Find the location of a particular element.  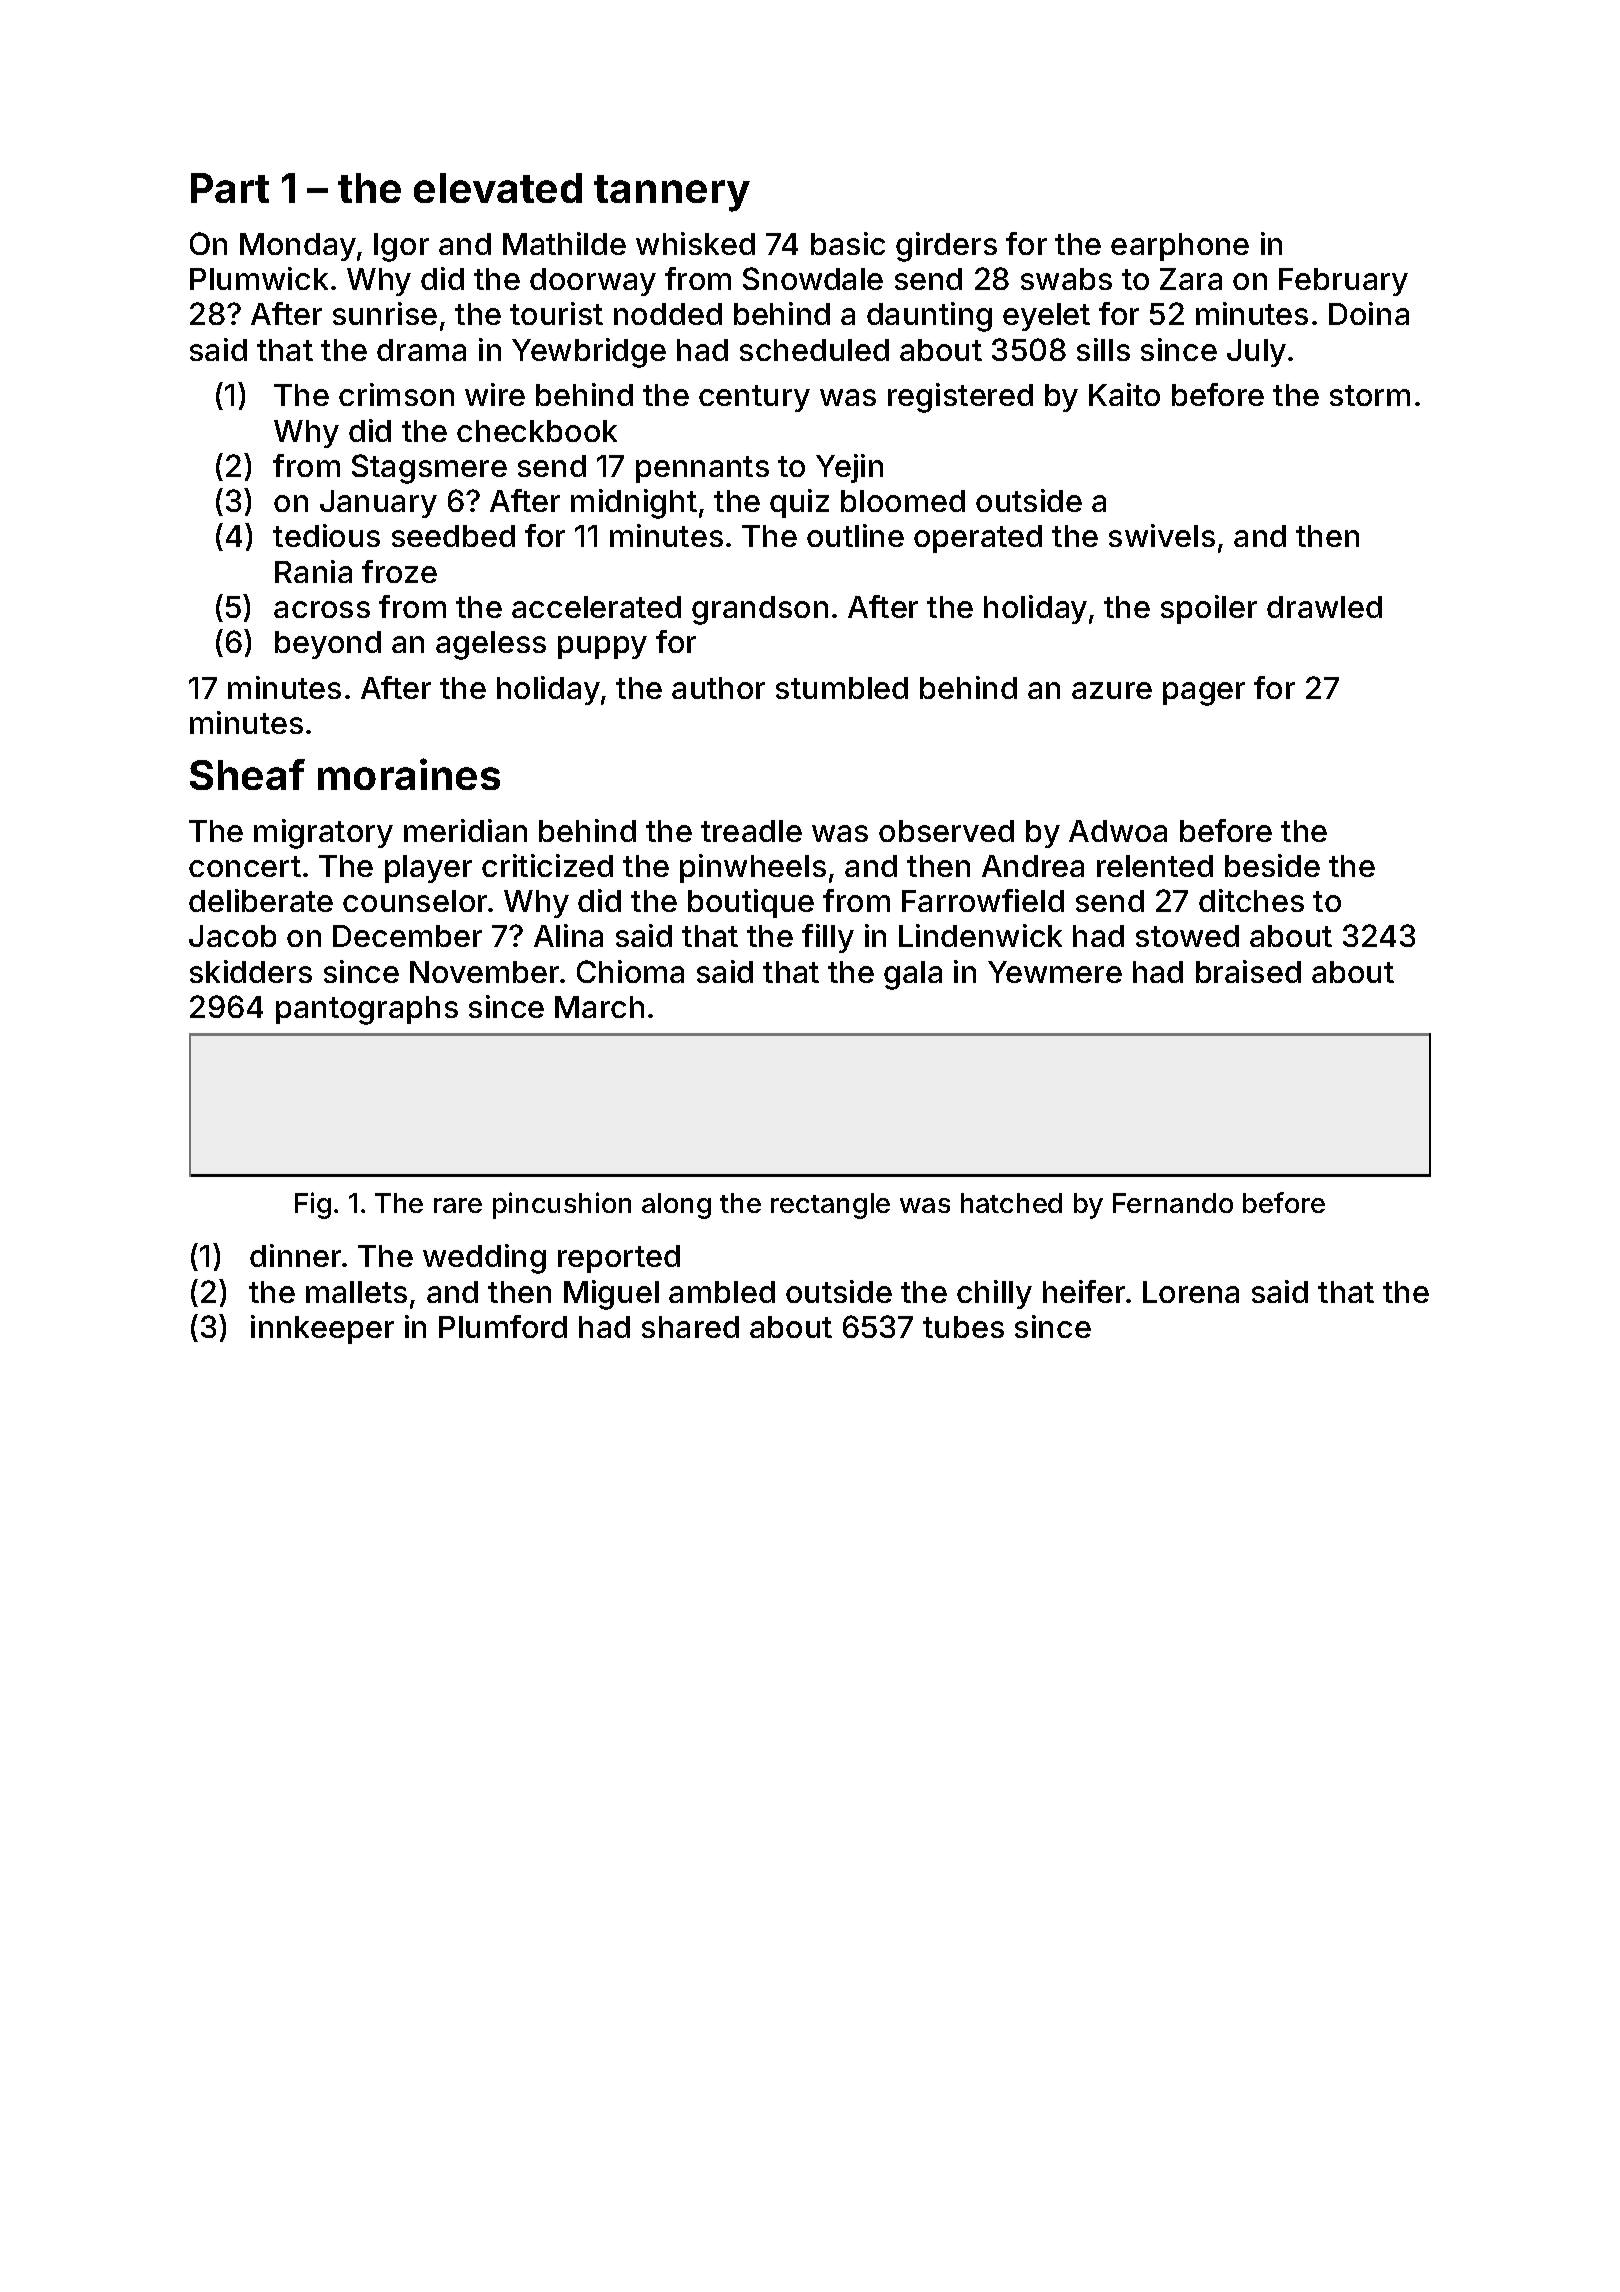

swivels is located at coordinates (1162, 535).
